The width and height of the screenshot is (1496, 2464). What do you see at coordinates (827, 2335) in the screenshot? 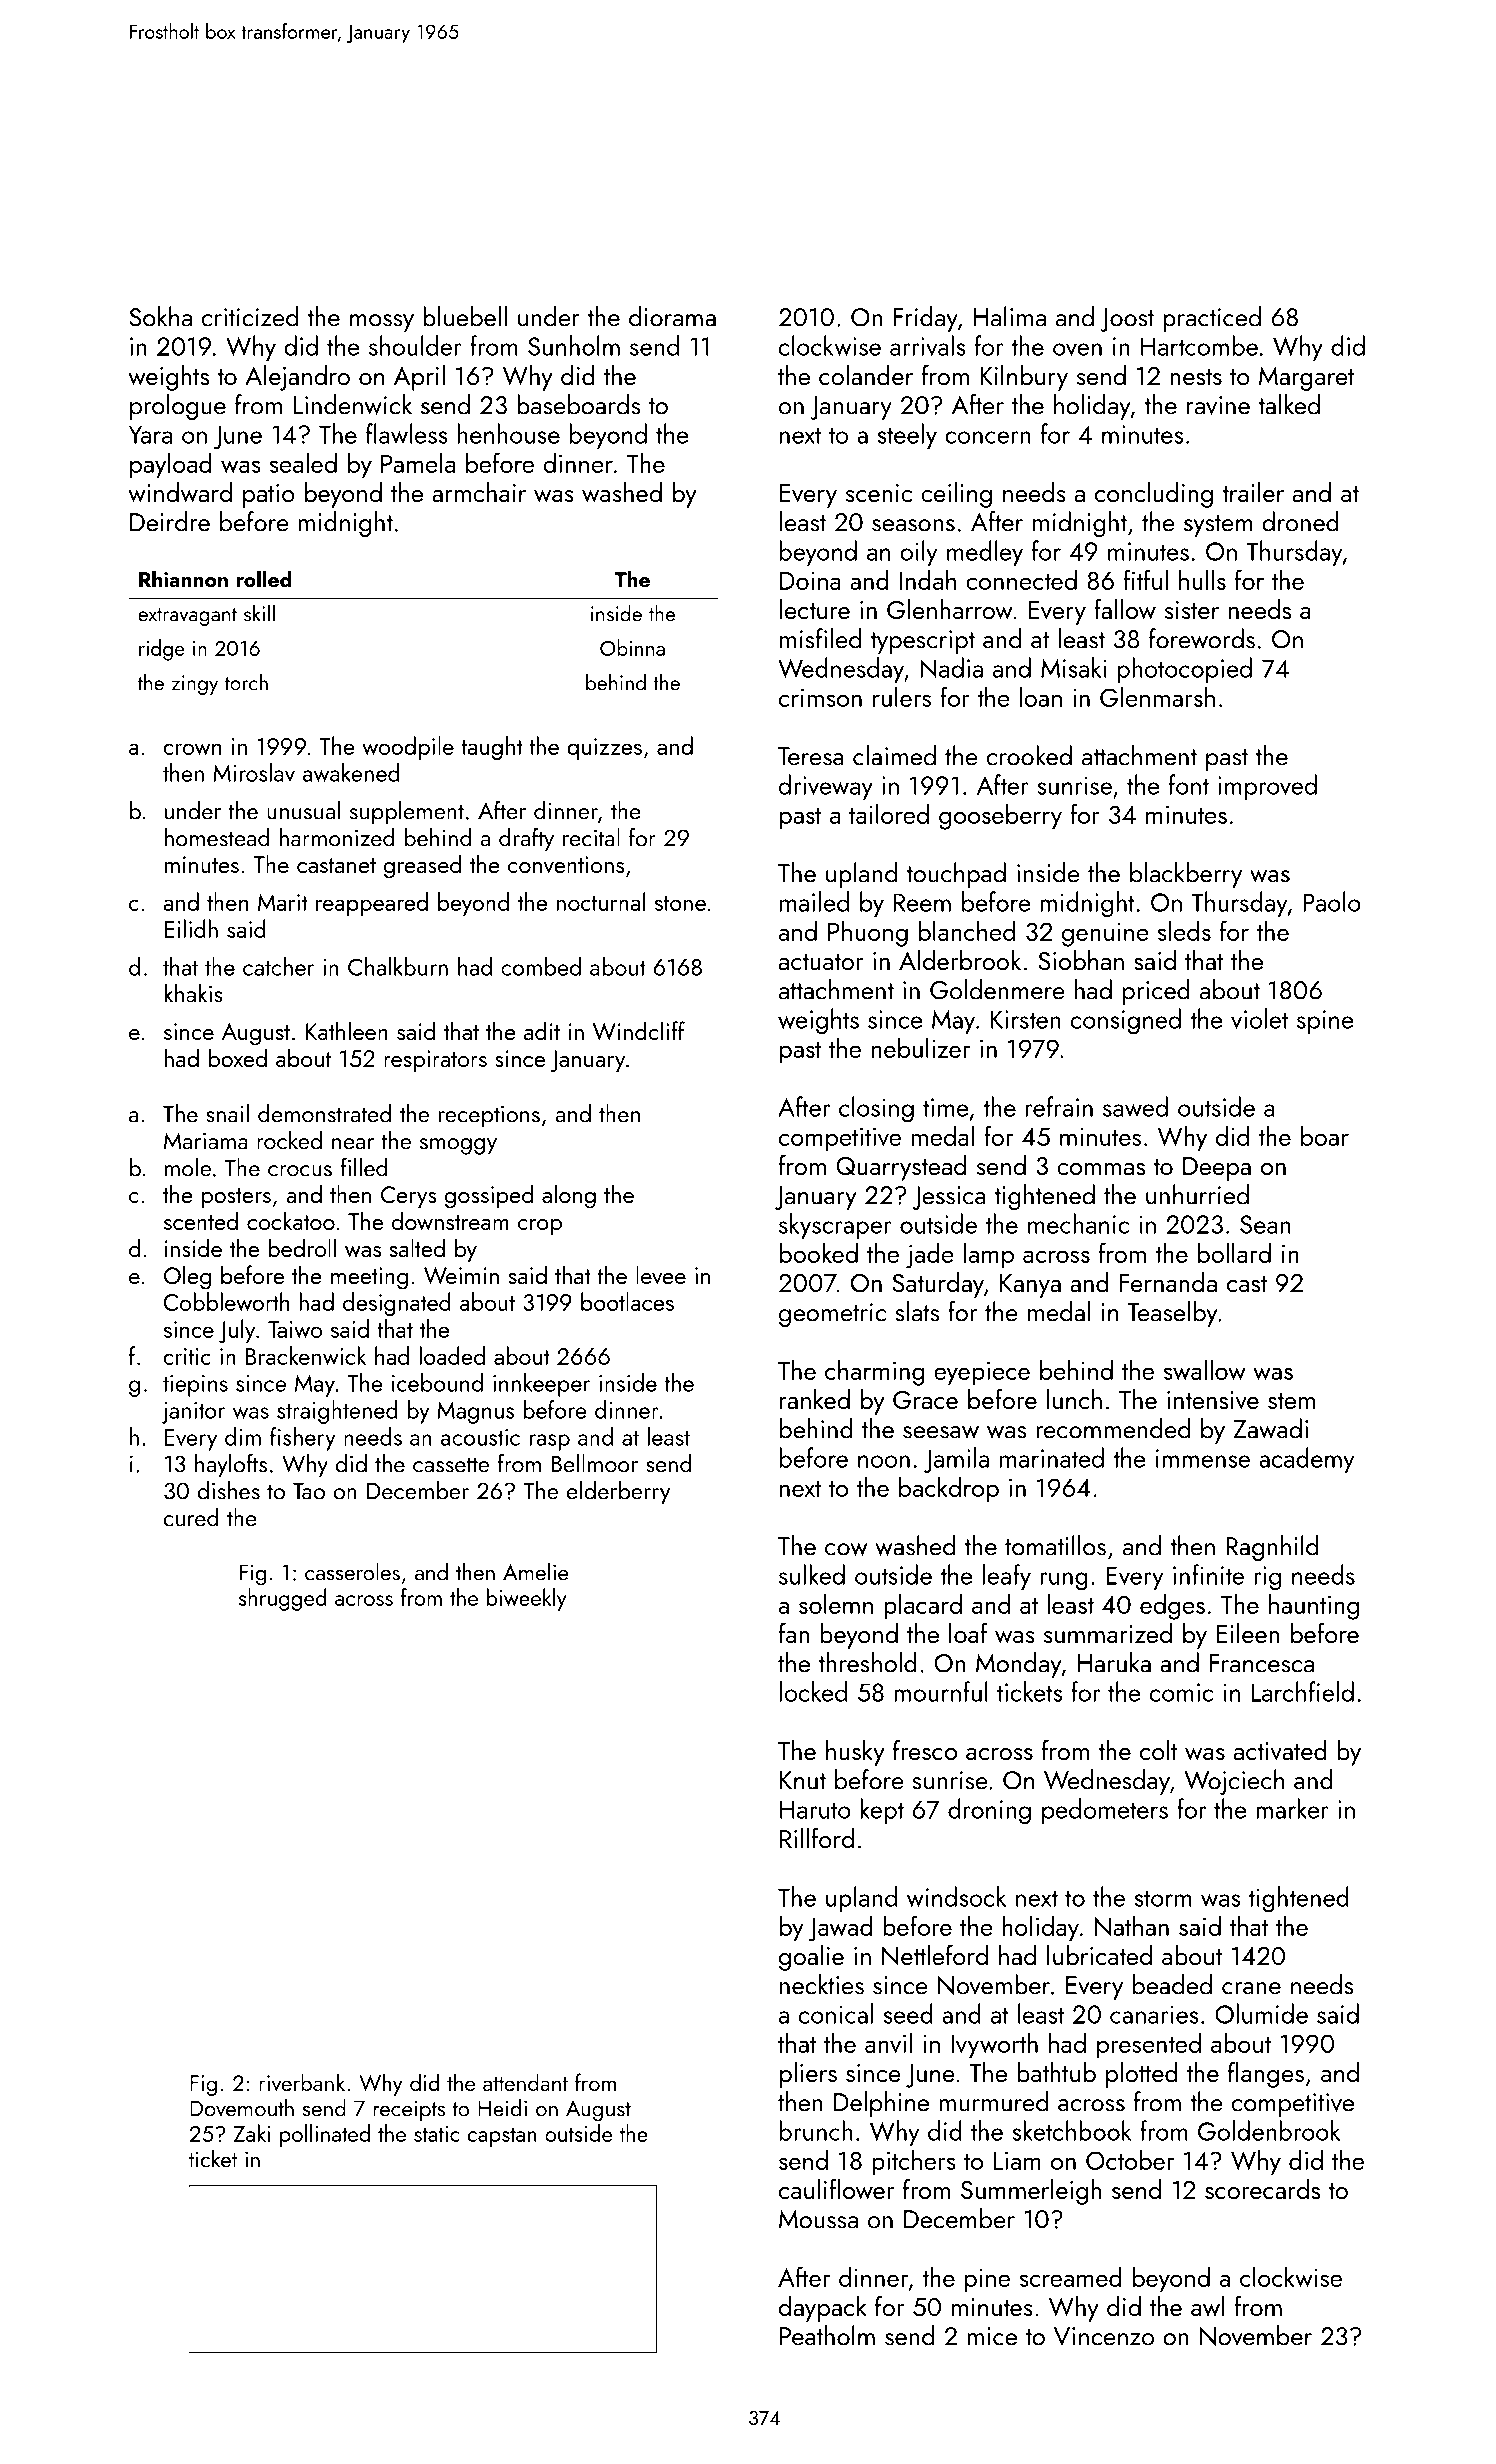
I see `Peatholm` at bounding box center [827, 2335].
